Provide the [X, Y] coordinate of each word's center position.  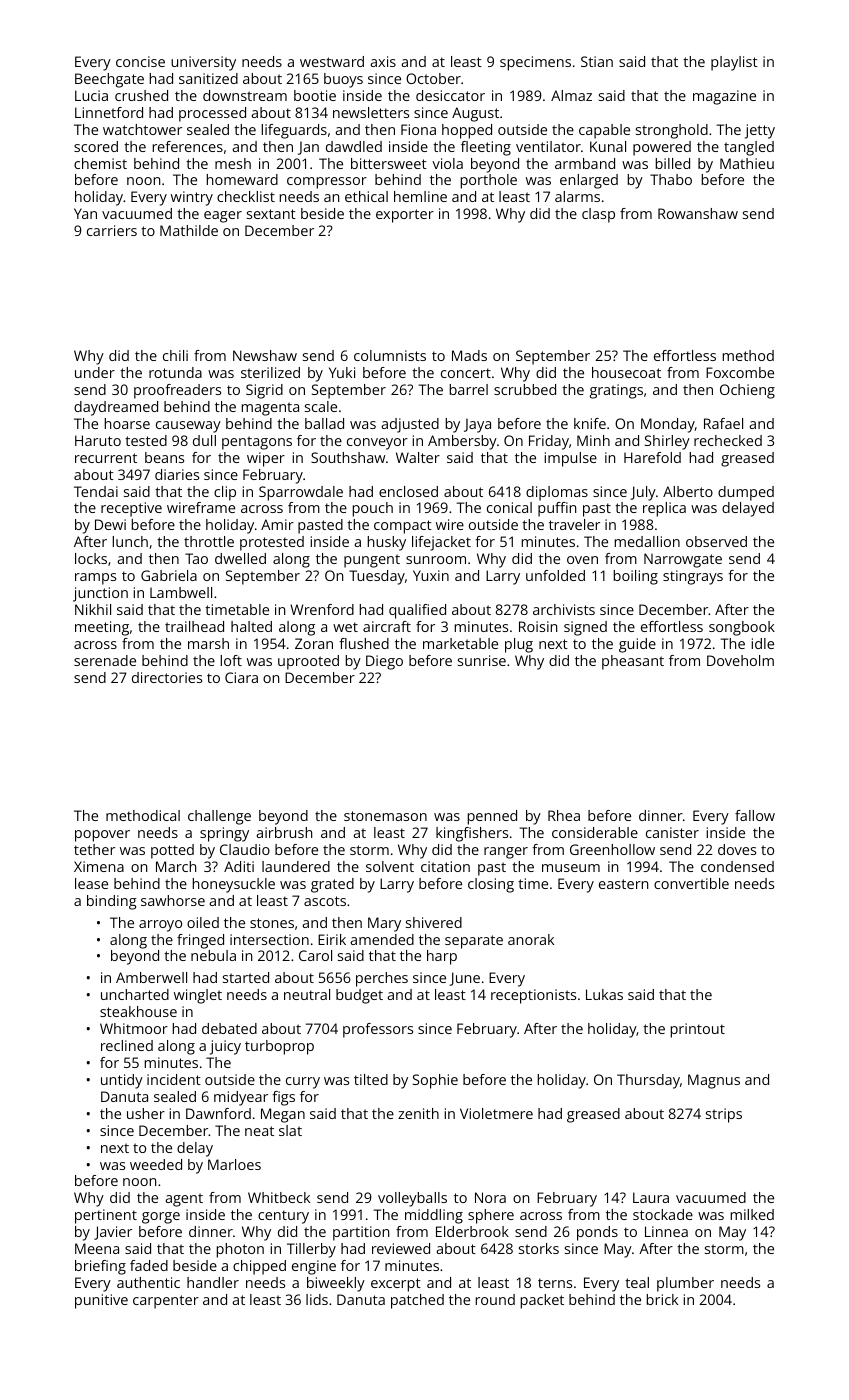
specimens [535, 63]
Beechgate [109, 80]
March [176, 866]
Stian [597, 61]
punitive [101, 1301]
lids [317, 1299]
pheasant [633, 662]
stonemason [385, 816]
